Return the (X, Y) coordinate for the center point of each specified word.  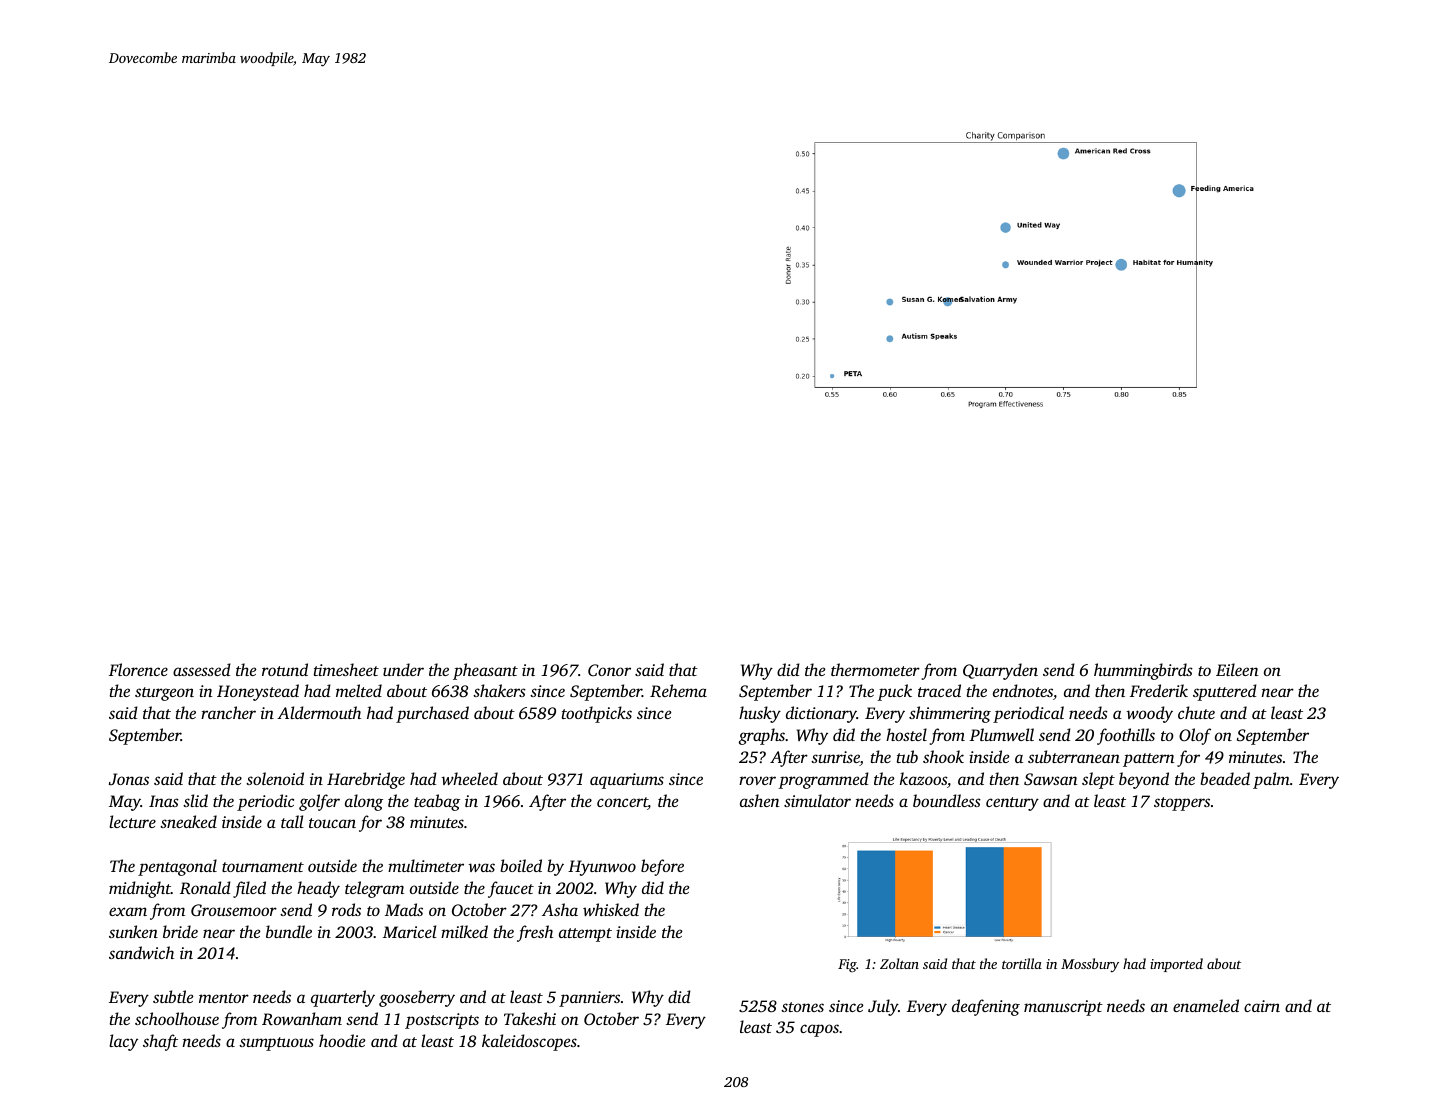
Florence (138, 669)
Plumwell (1002, 734)
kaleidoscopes (529, 1042)
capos (819, 1030)
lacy (123, 1042)
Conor (609, 670)
